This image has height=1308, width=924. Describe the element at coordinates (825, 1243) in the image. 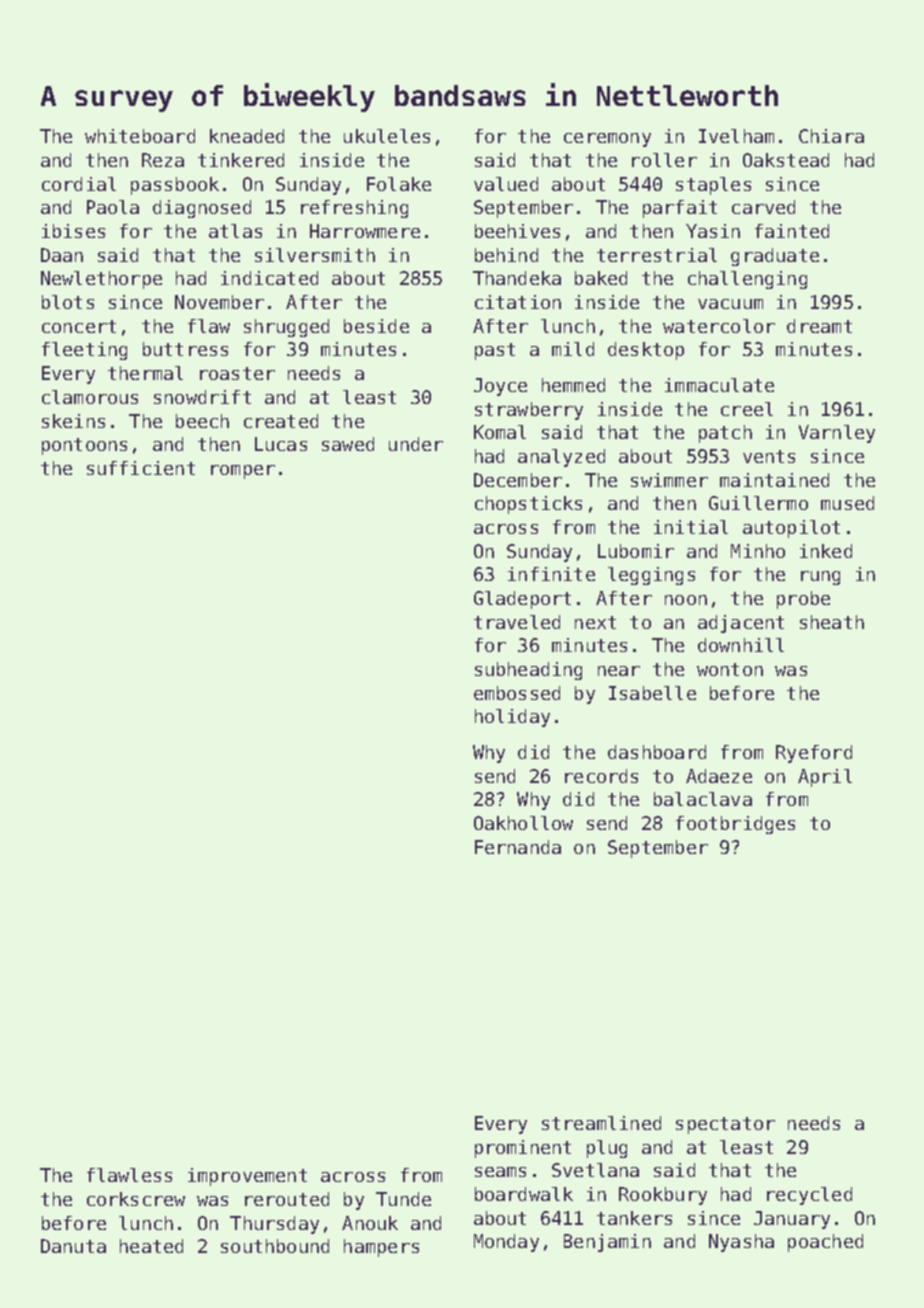

I see `poached` at that location.
